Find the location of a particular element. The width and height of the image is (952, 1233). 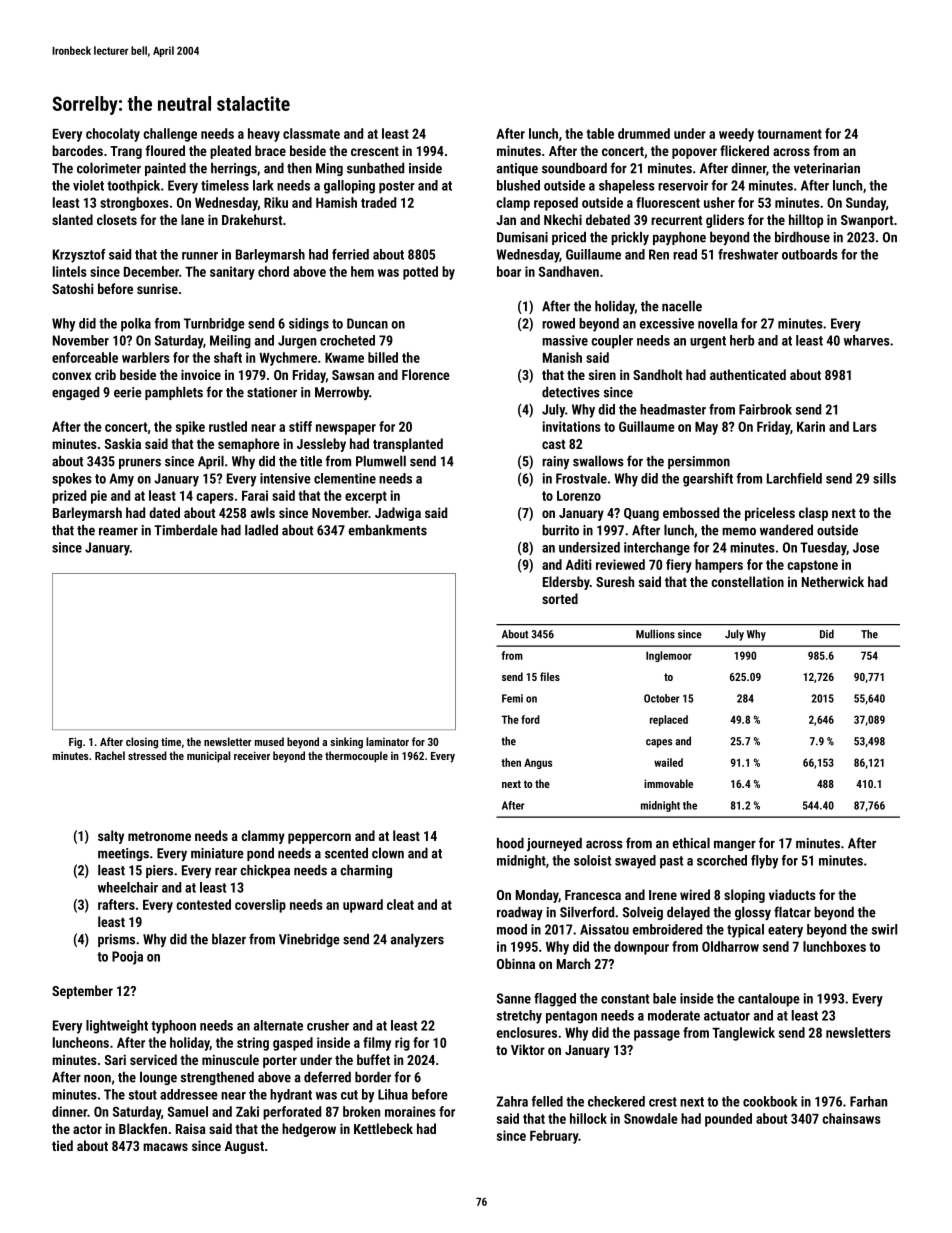

Sunday is located at coordinates (866, 204).
